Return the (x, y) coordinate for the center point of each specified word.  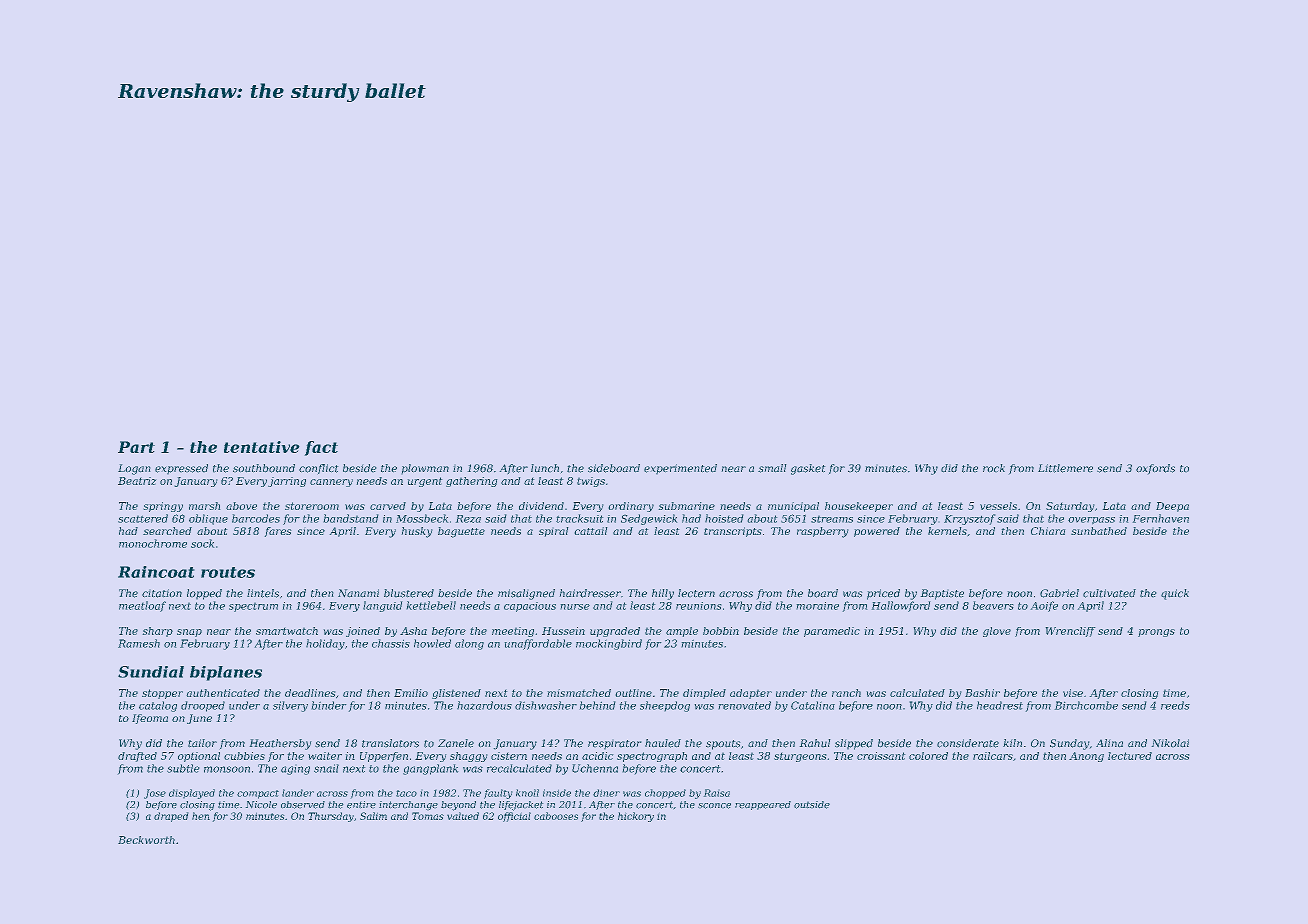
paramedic (832, 632)
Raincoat (156, 572)
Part (136, 447)
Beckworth (146, 840)
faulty (498, 794)
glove (997, 632)
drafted (137, 757)
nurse (575, 607)
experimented (680, 469)
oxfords (1155, 469)
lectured (1130, 756)
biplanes (226, 673)
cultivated (1109, 593)
